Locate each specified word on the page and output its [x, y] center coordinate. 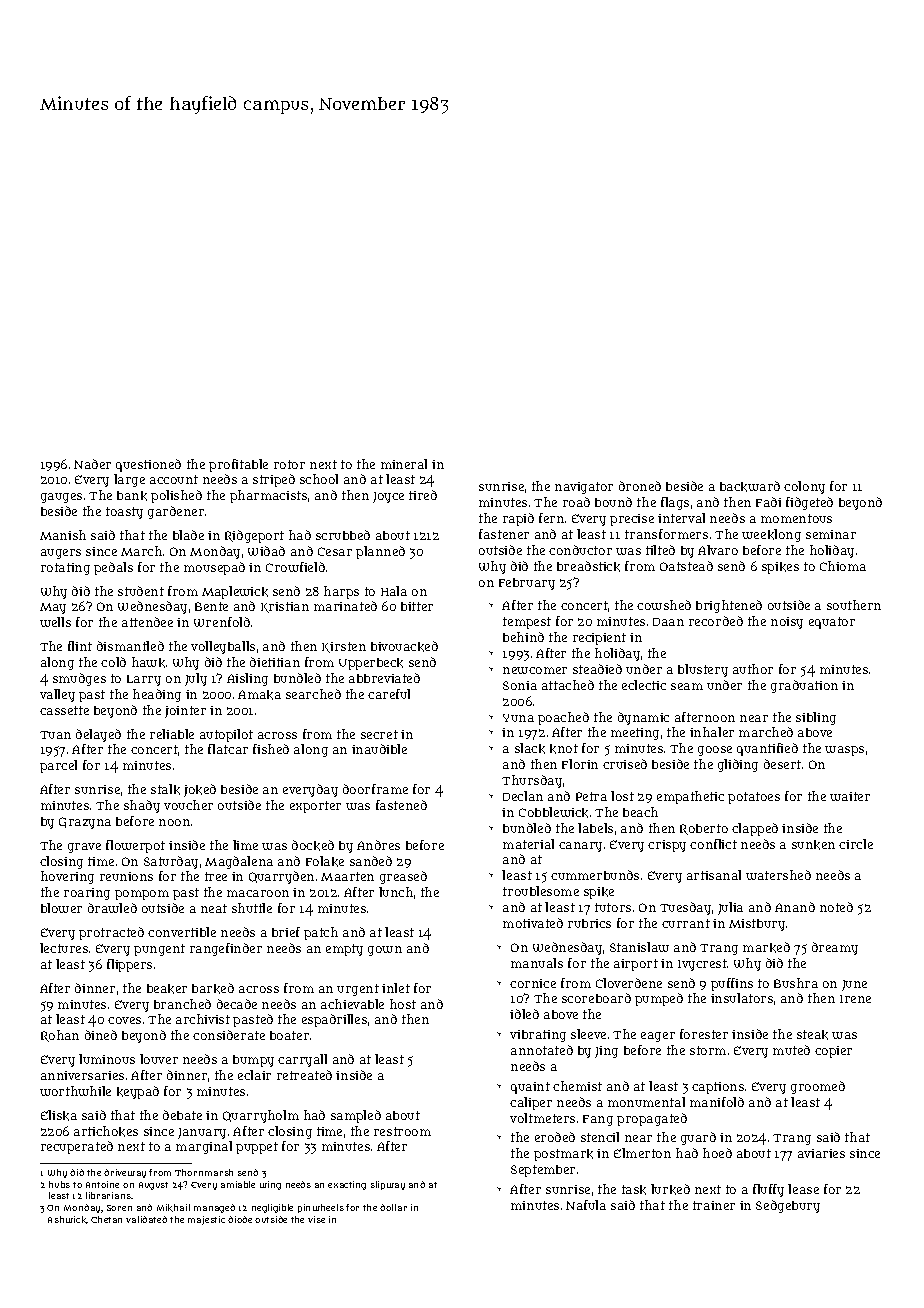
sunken [813, 845]
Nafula [586, 1205]
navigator [584, 488]
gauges [61, 498]
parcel [58, 766]
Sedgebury [788, 1206]
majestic [206, 1220]
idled [524, 1014]
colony [804, 487]
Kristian [285, 607]
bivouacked [404, 646]
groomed [818, 1087]
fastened [401, 805]
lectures [64, 948]
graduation [804, 686]
